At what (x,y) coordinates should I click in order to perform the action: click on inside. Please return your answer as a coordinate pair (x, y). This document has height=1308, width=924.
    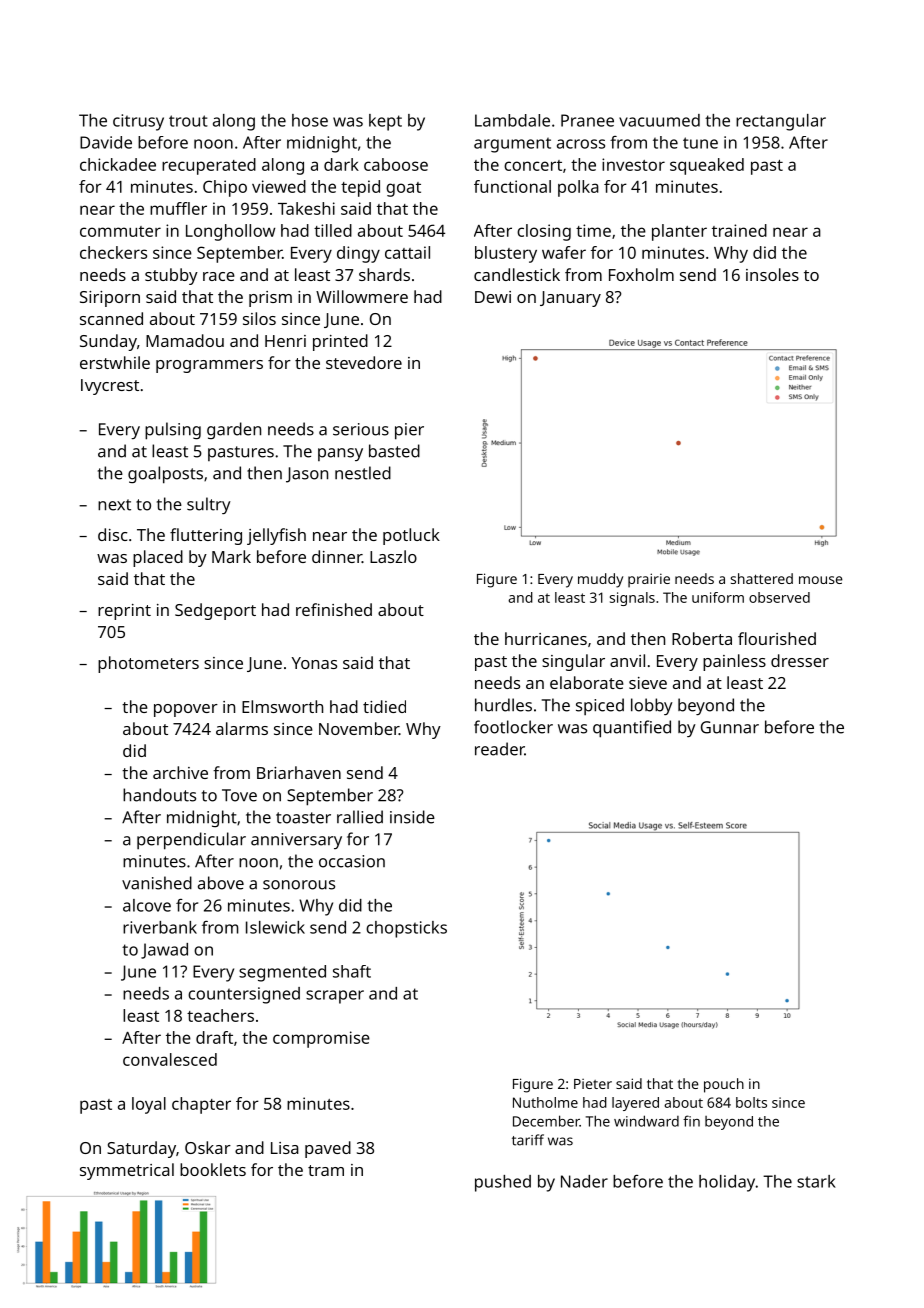
    Looking at the image, I should click on (412, 817).
